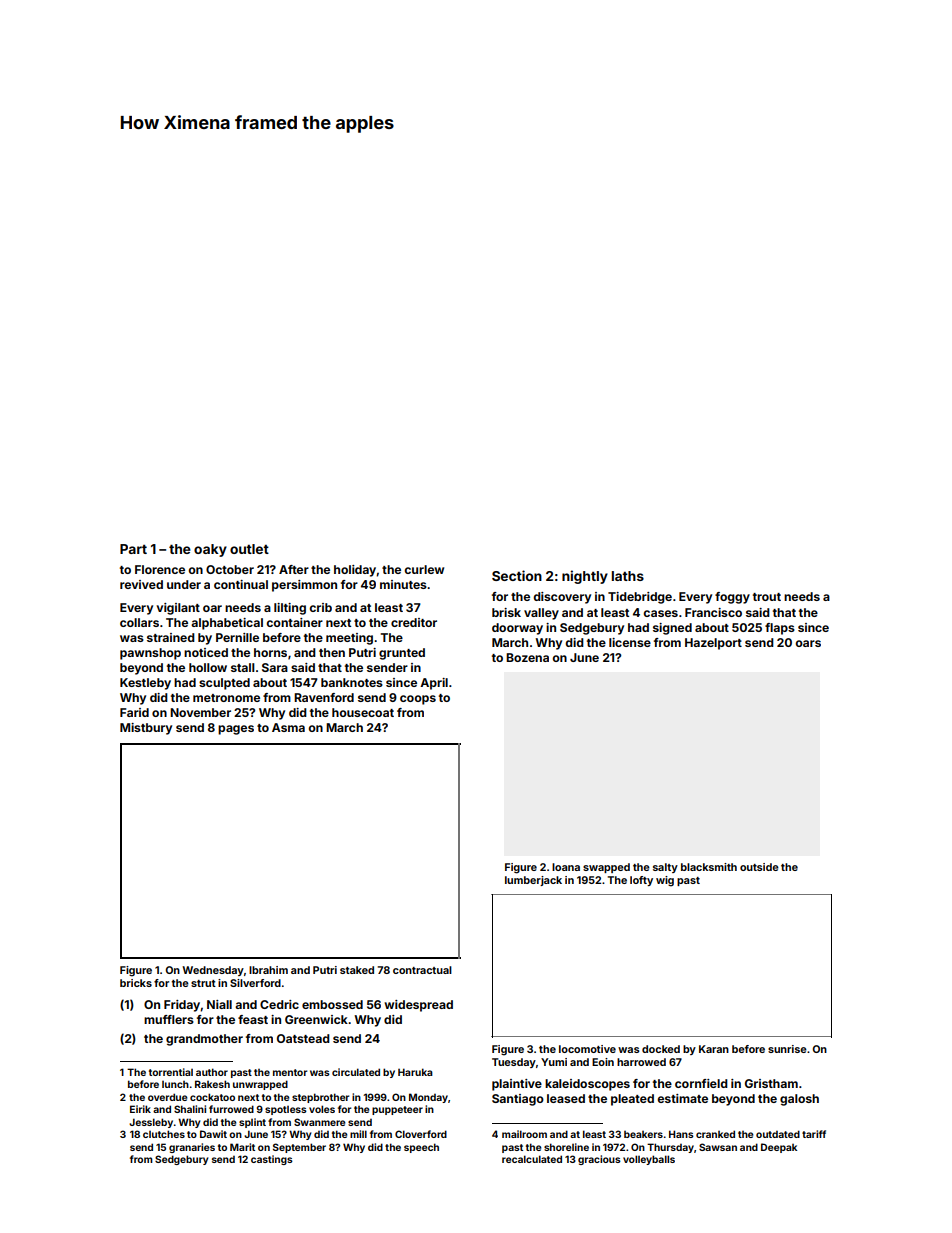  Describe the element at coordinates (249, 549) in the document. I see `outlet` at that location.
